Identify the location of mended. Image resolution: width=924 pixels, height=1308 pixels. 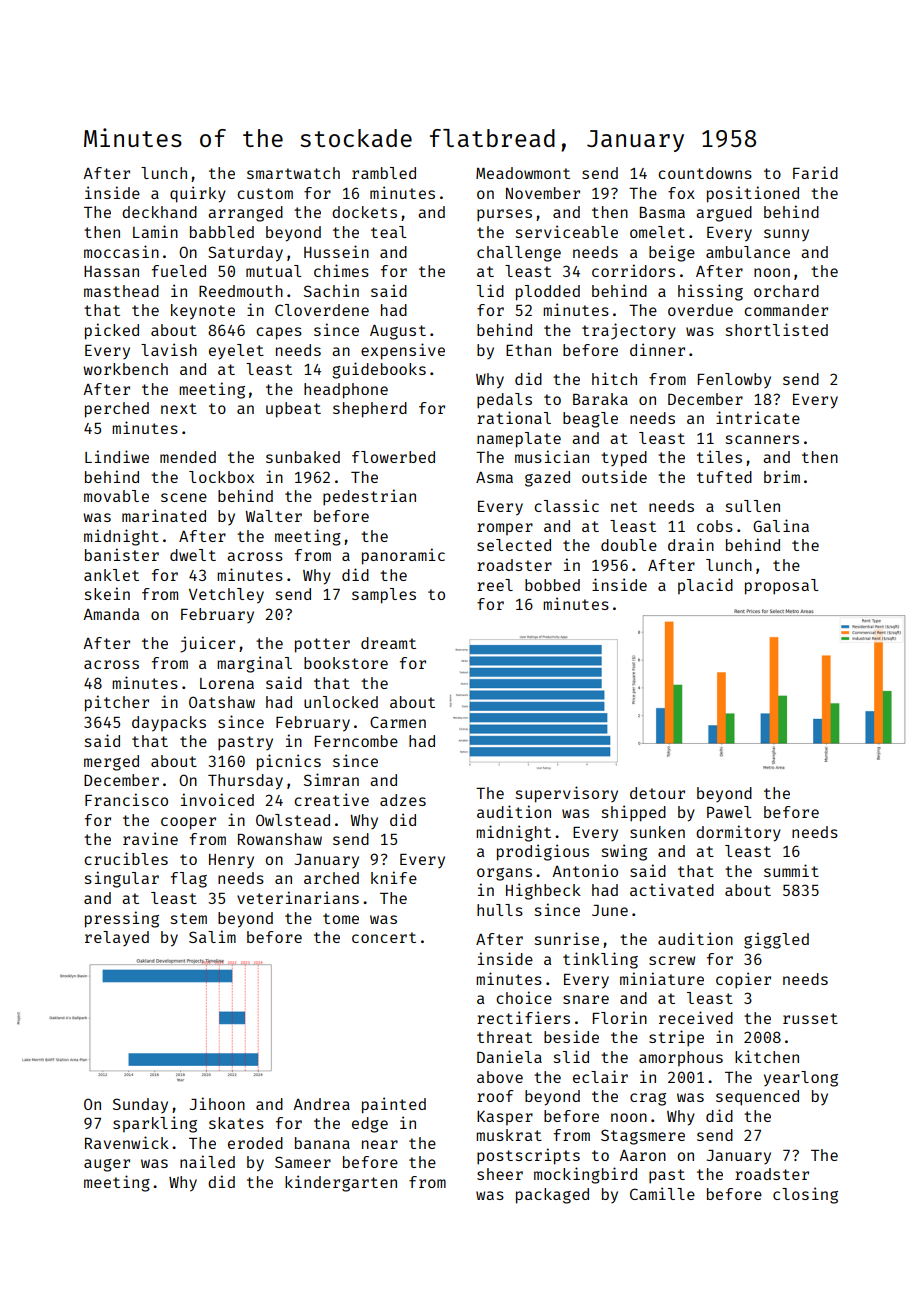
(188, 457).
